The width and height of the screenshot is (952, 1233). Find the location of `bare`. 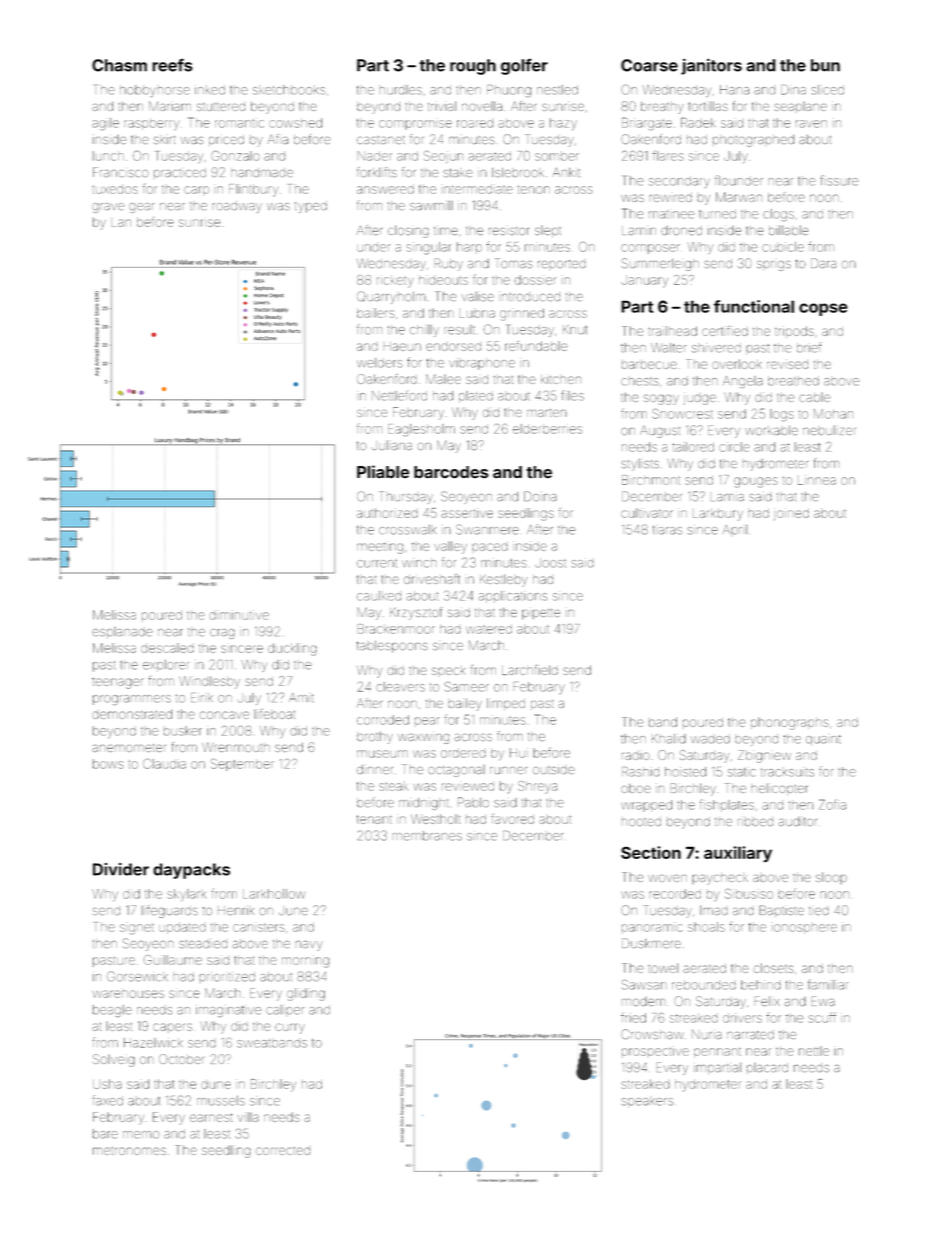

bare is located at coordinates (105, 1134).
